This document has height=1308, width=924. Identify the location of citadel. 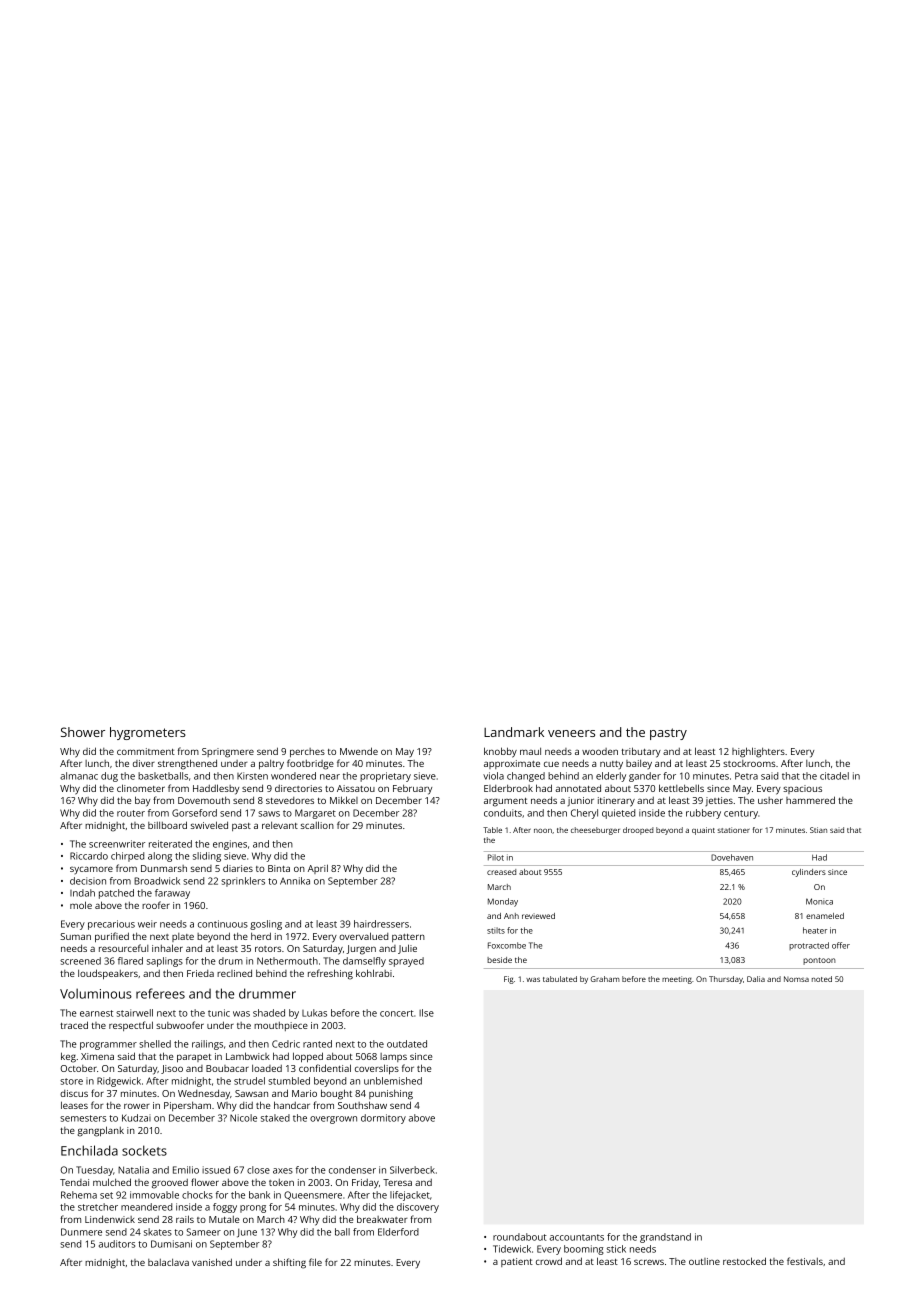
(834, 776).
